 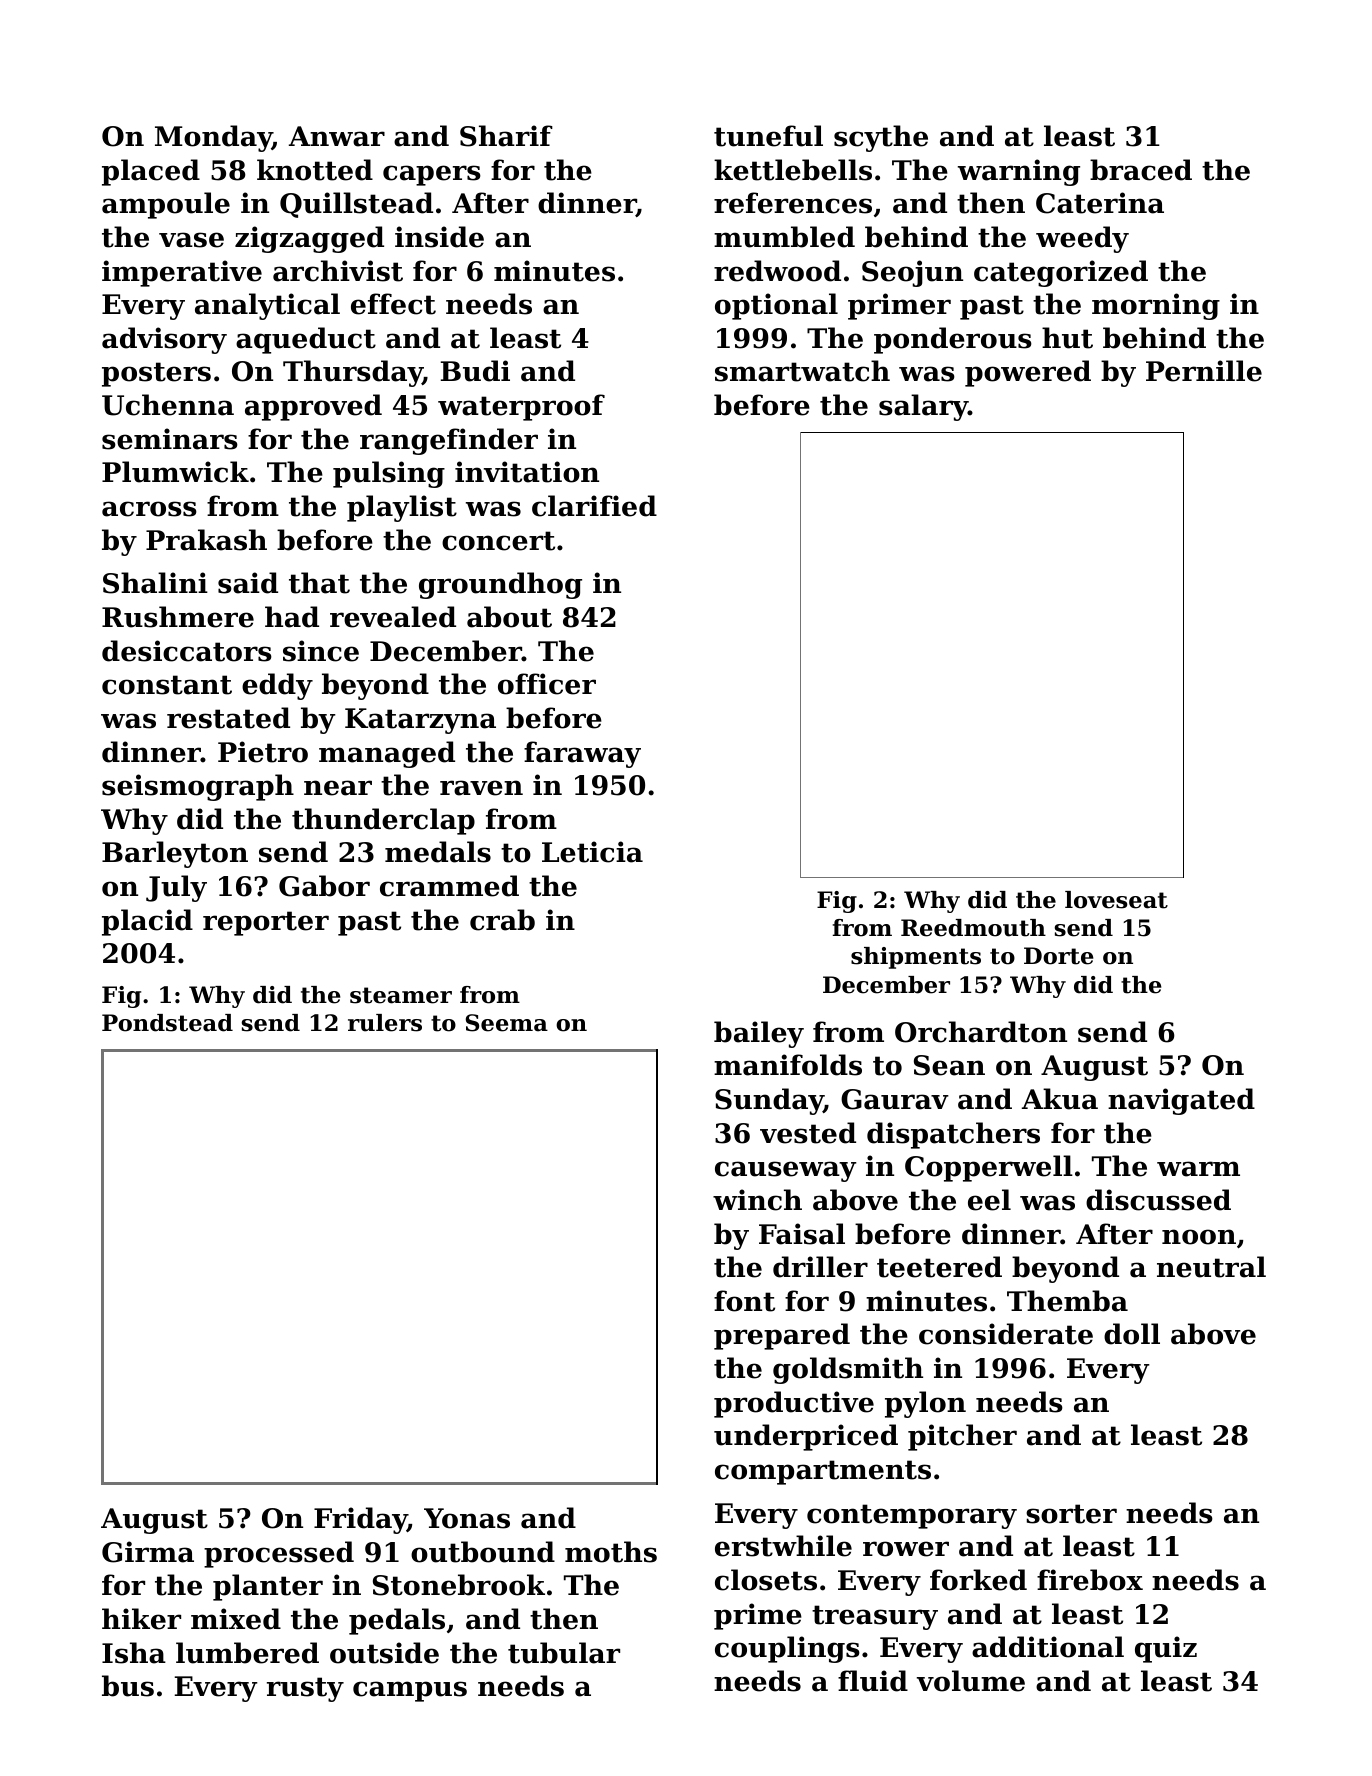 What do you see at coordinates (182, 273) in the screenshot?
I see `imperative` at bounding box center [182, 273].
